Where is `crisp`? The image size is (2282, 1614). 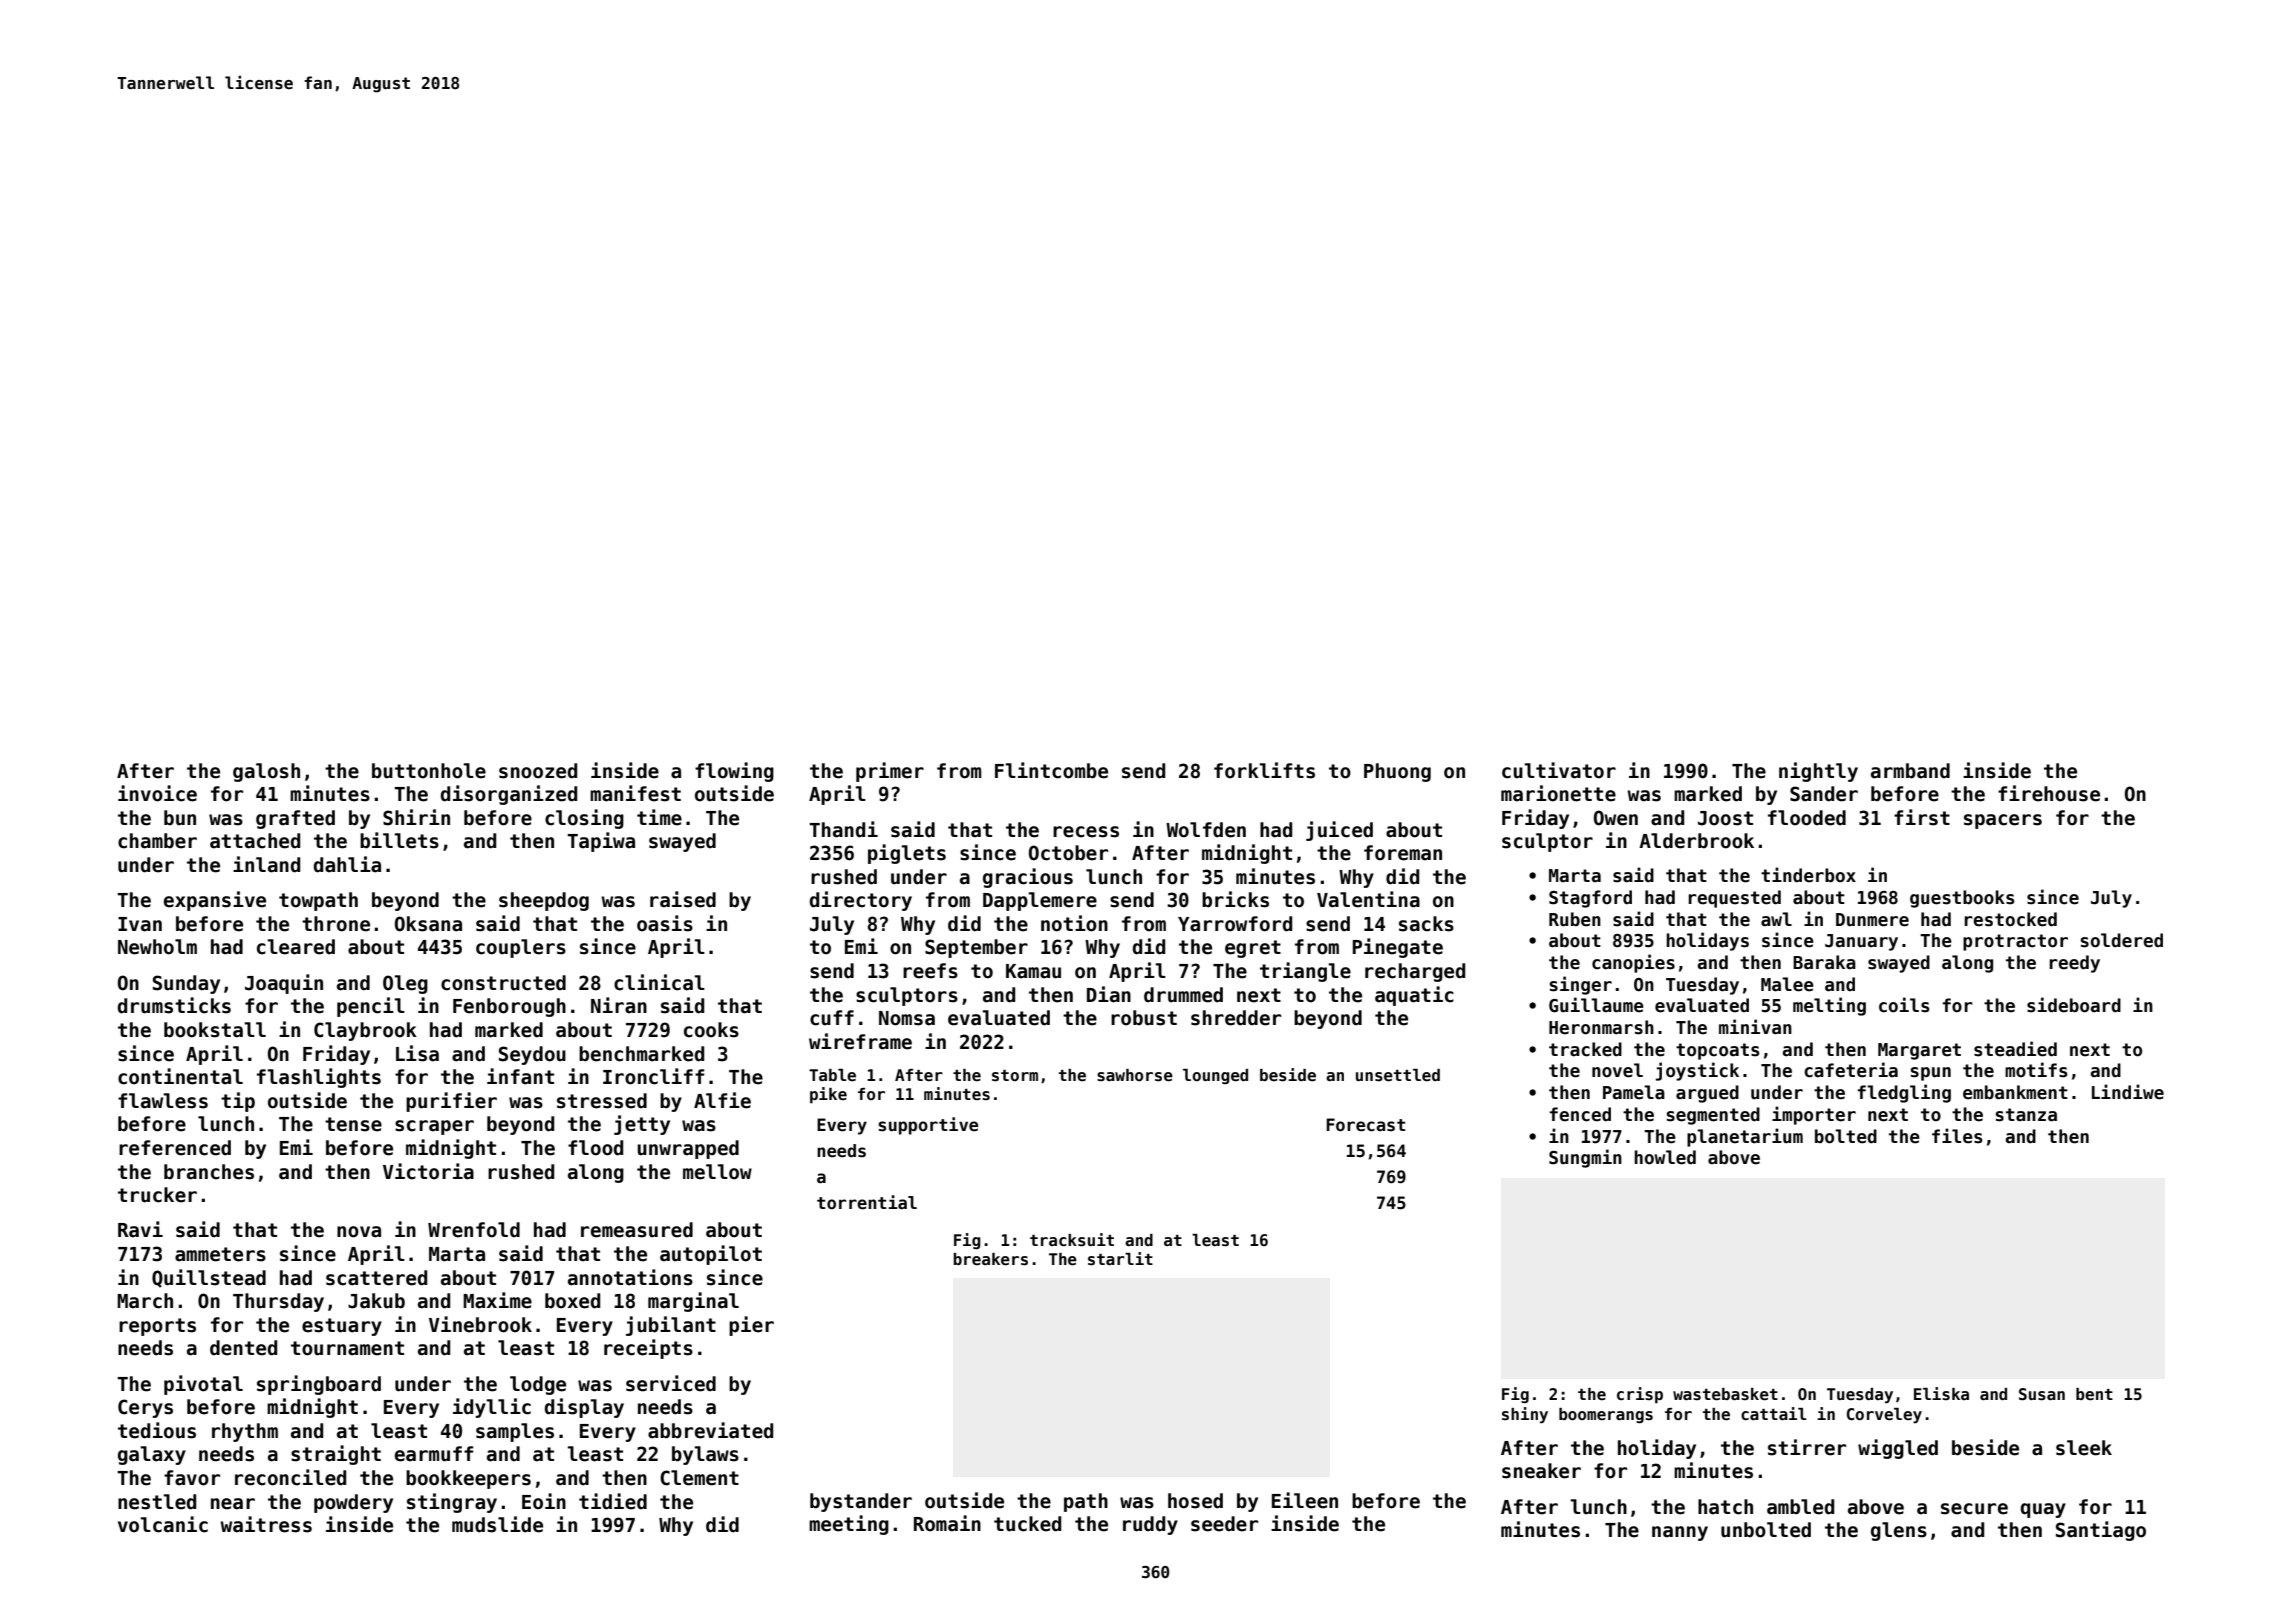
crisp is located at coordinates (1640, 1395).
